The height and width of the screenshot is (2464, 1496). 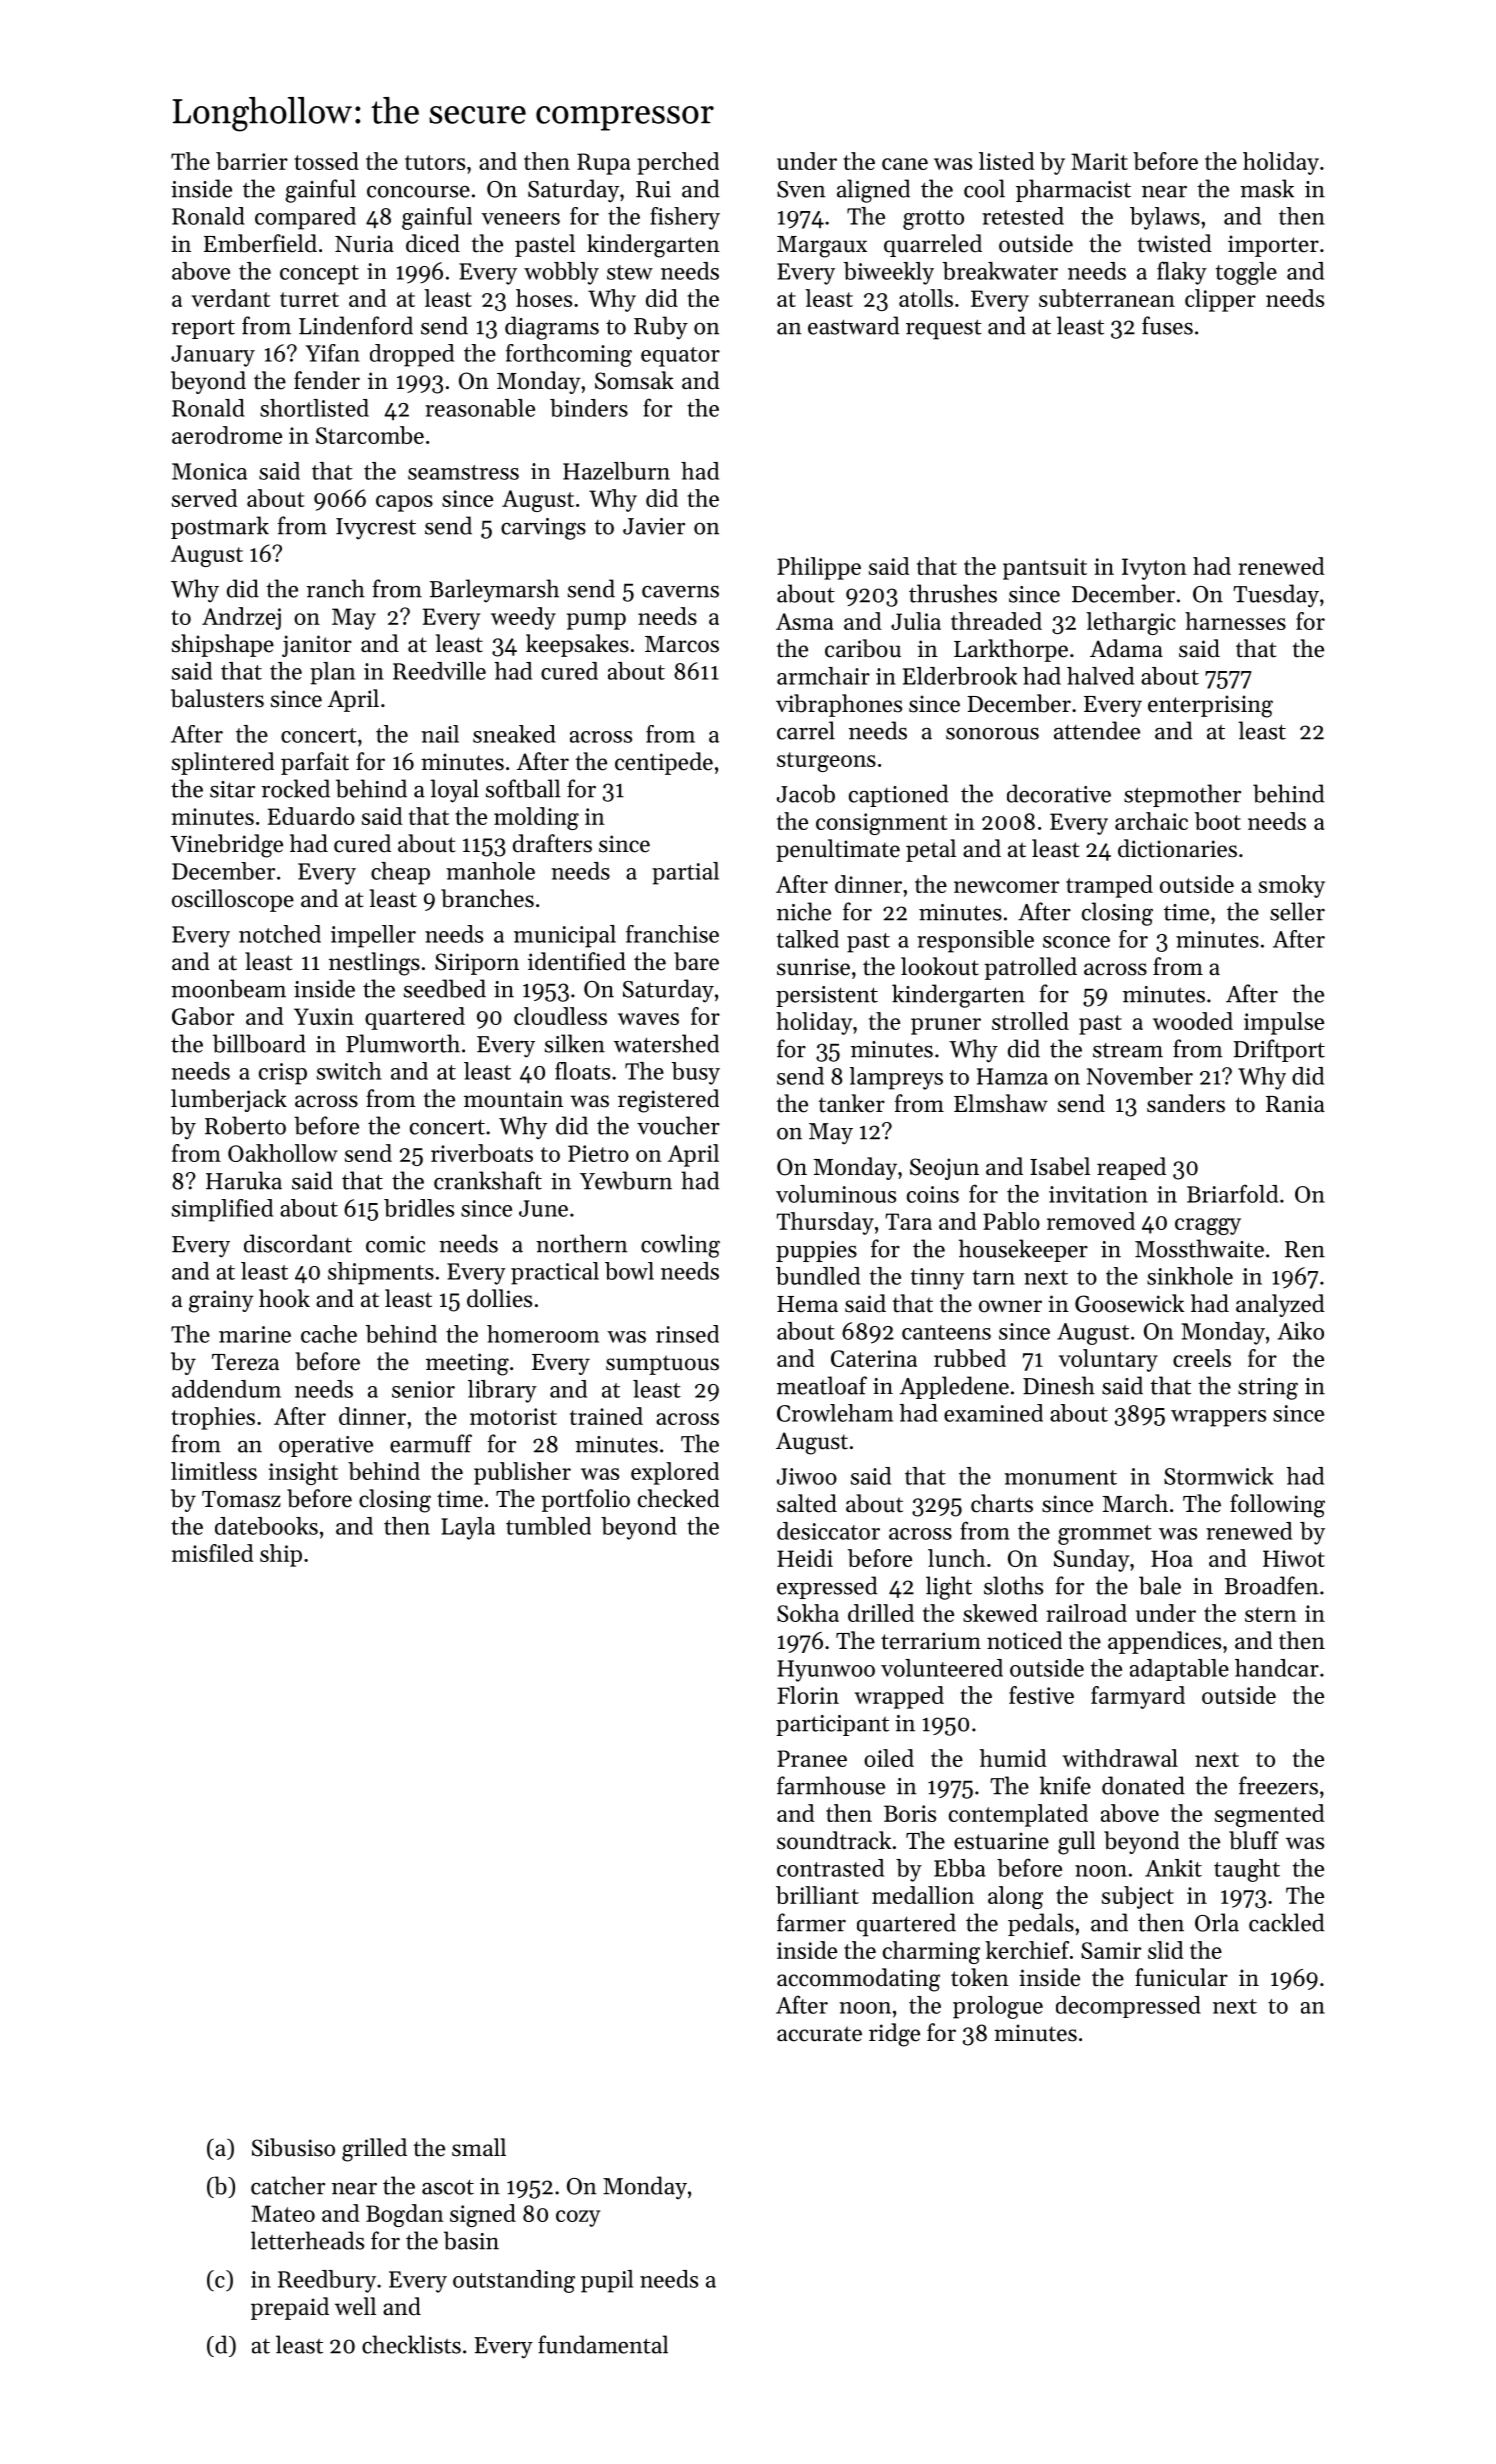 What do you see at coordinates (1109, 886) in the screenshot?
I see `tramped` at bounding box center [1109, 886].
